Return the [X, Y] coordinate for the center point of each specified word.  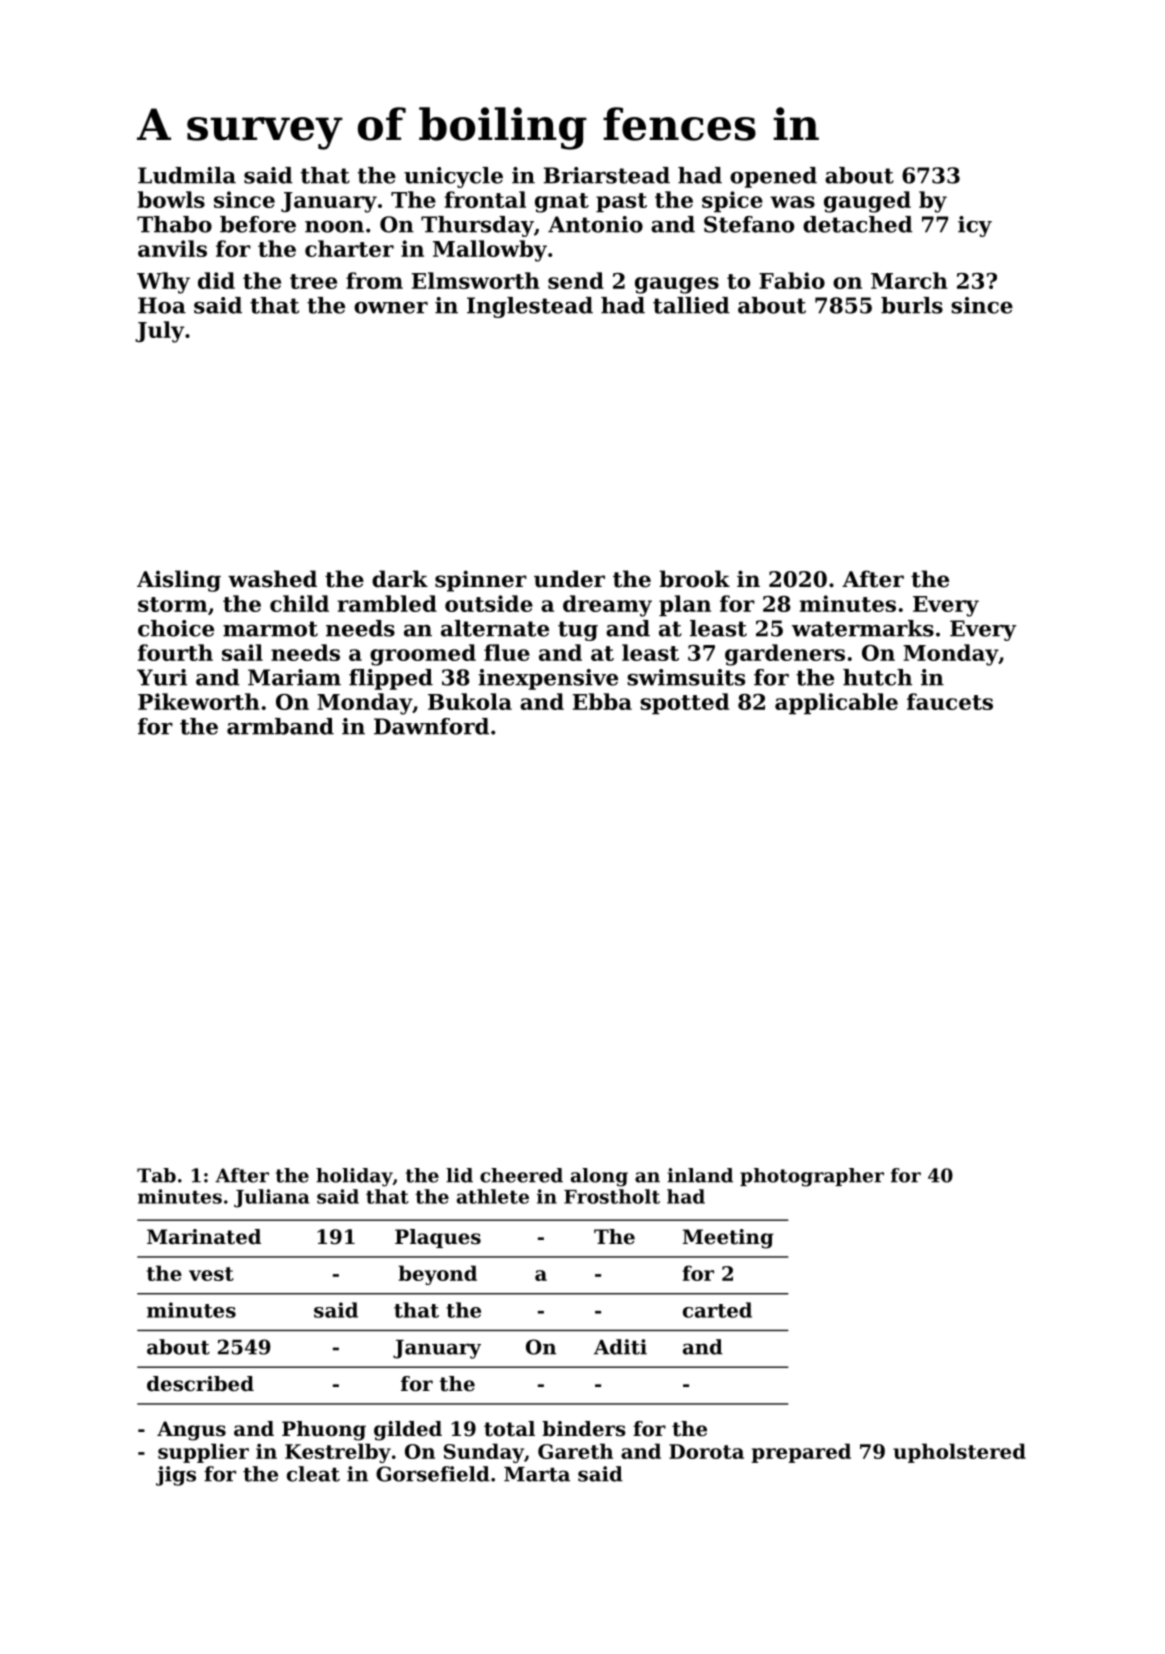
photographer [812, 1177]
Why [163, 283]
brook [694, 579]
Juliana [272, 1198]
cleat [313, 1474]
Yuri [162, 677]
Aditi [620, 1347]
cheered [521, 1175]
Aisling [179, 581]
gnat [562, 203]
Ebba [602, 701]
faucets [950, 701]
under [569, 579]
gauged [867, 202]
